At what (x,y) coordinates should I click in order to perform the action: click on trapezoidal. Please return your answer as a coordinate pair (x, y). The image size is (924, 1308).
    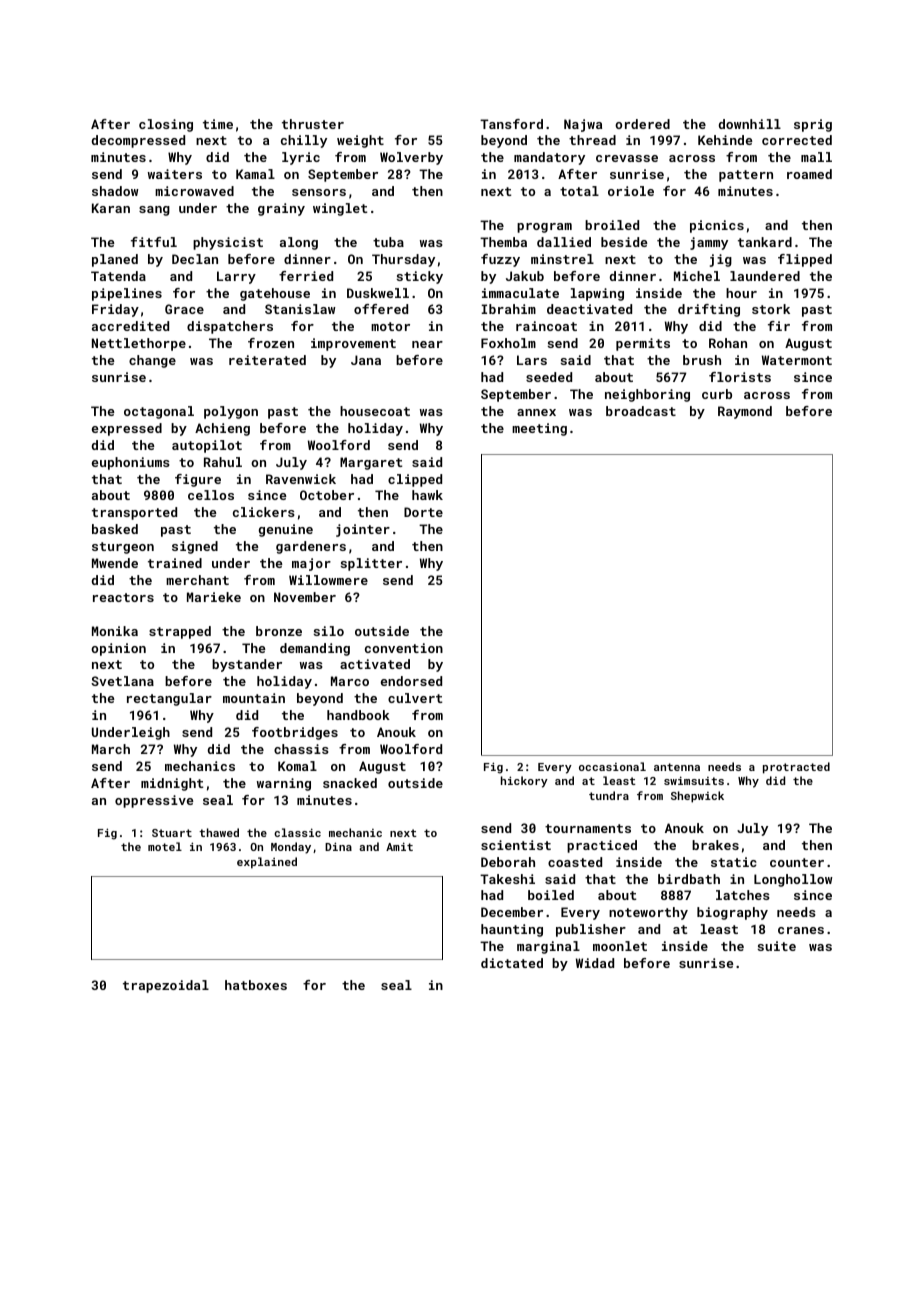
    Looking at the image, I should click on (166, 986).
